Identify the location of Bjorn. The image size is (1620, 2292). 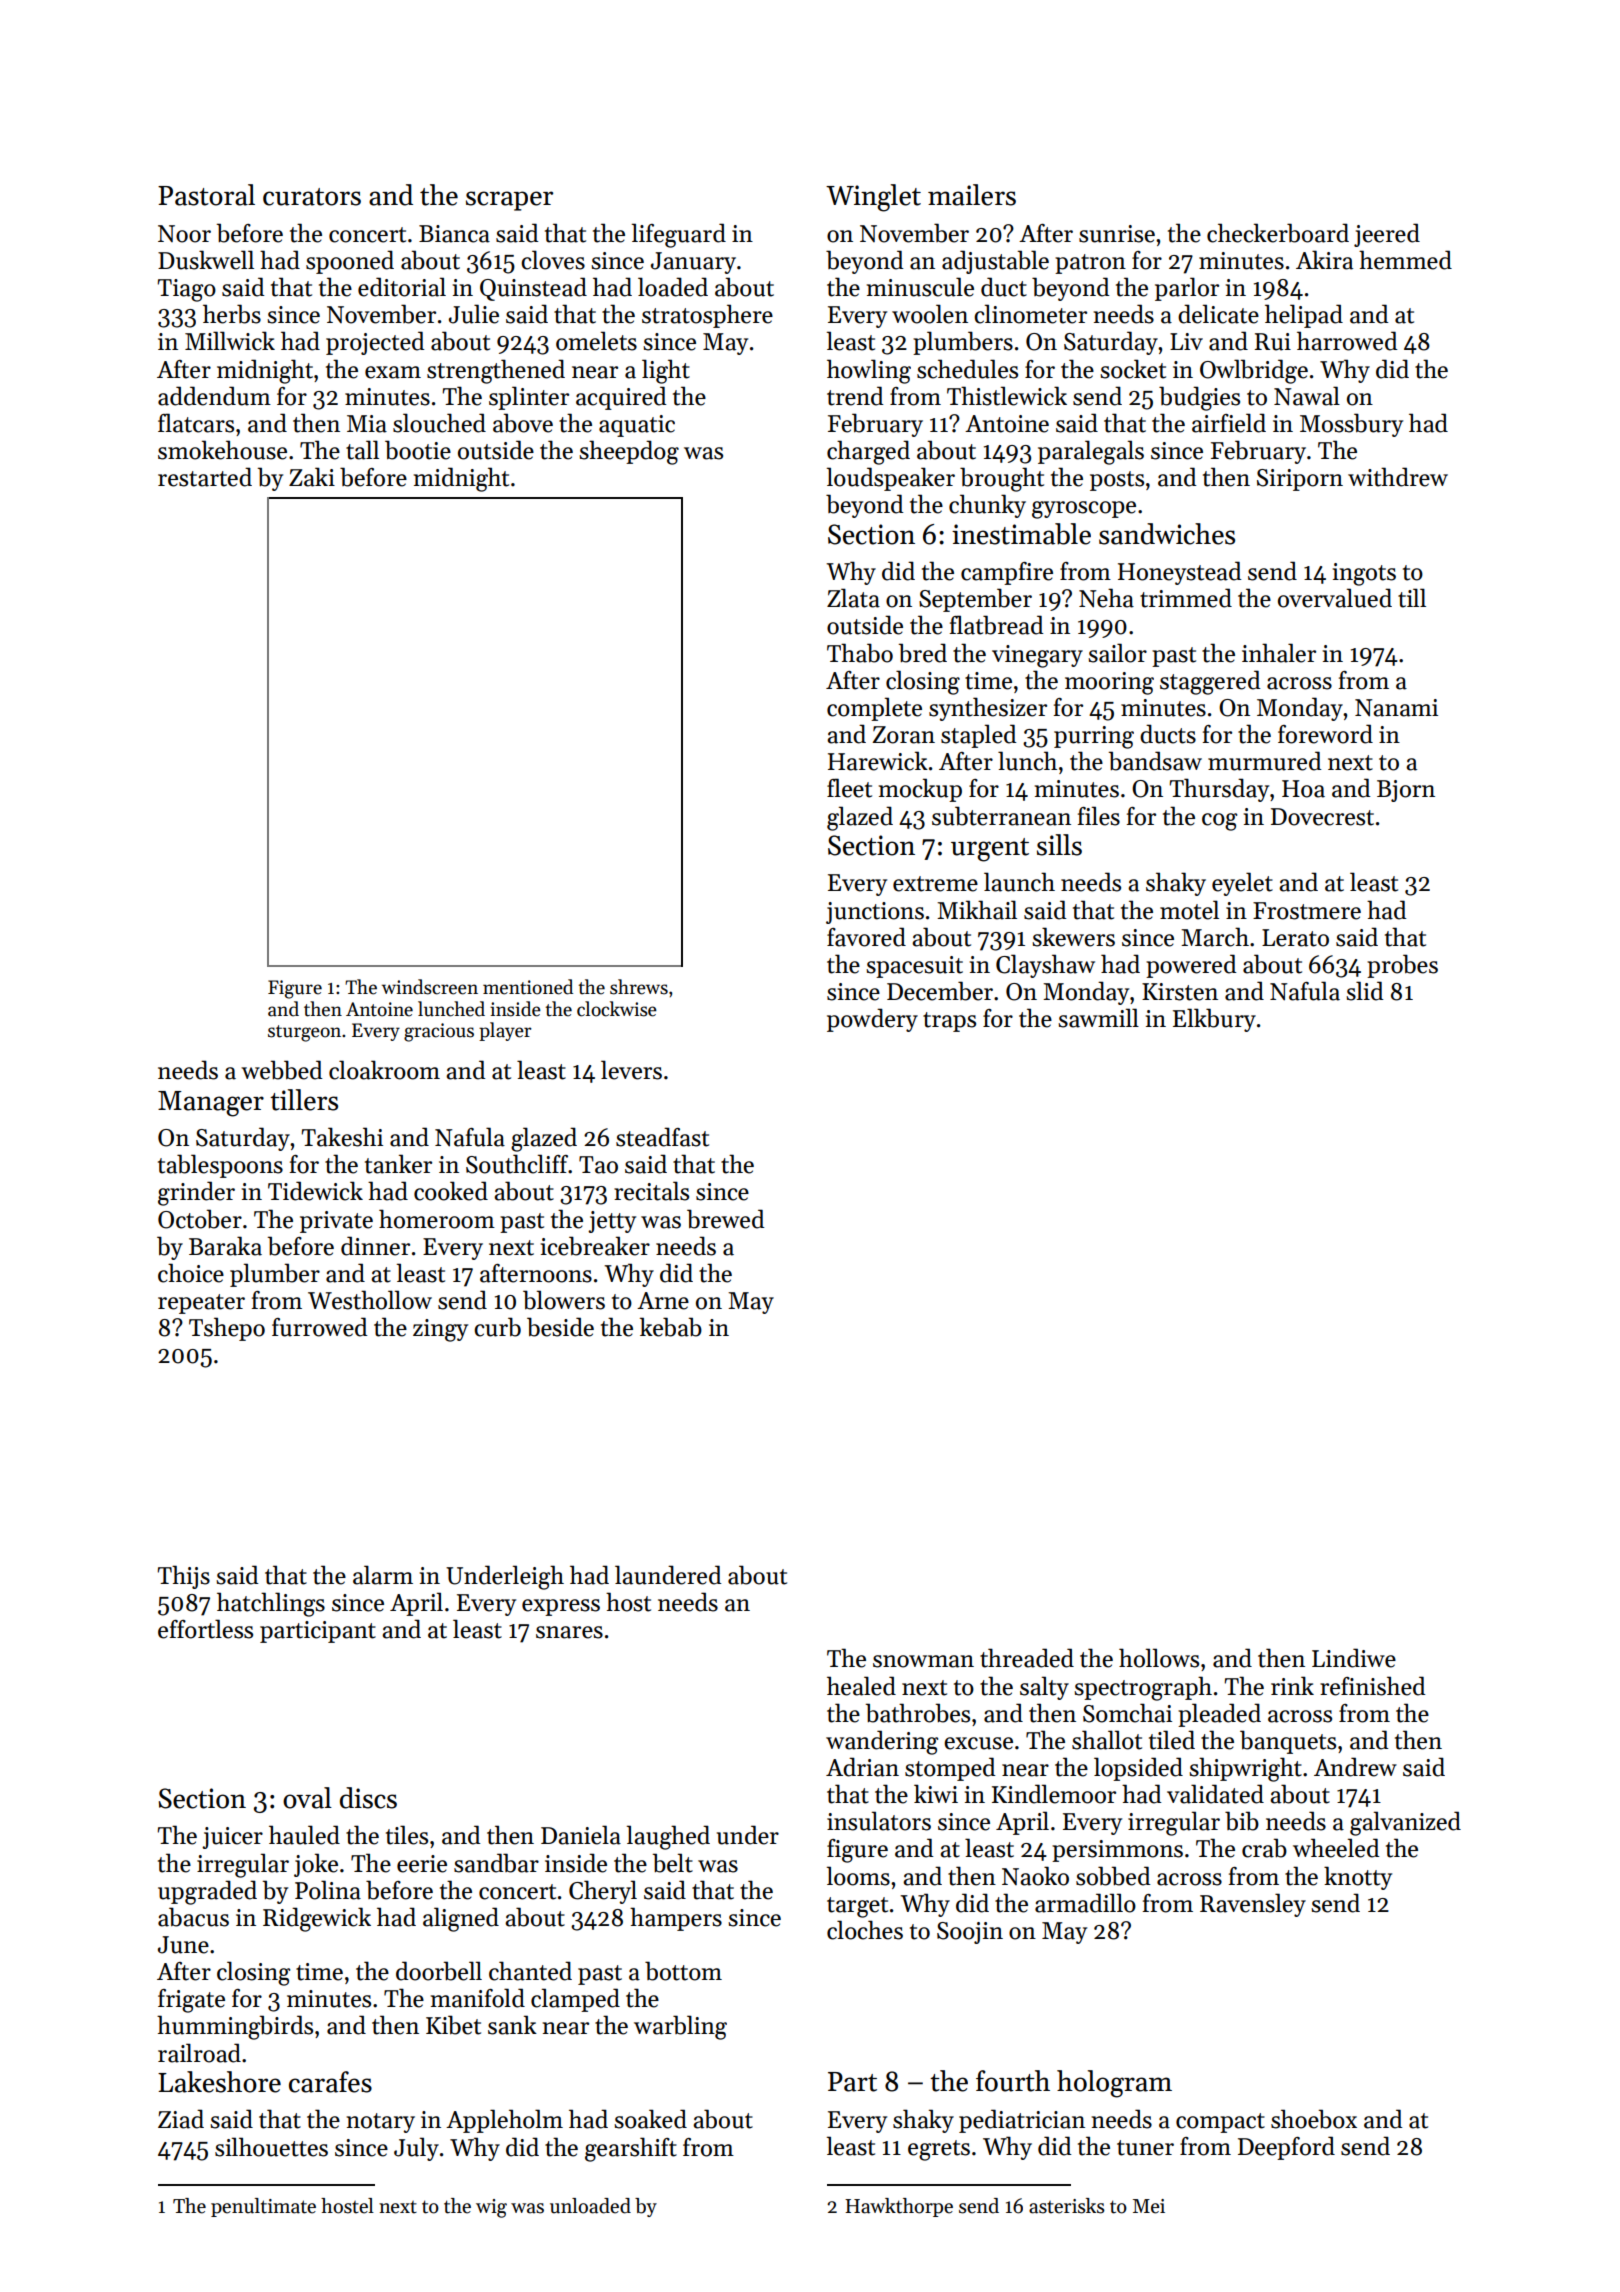
(1406, 791).
